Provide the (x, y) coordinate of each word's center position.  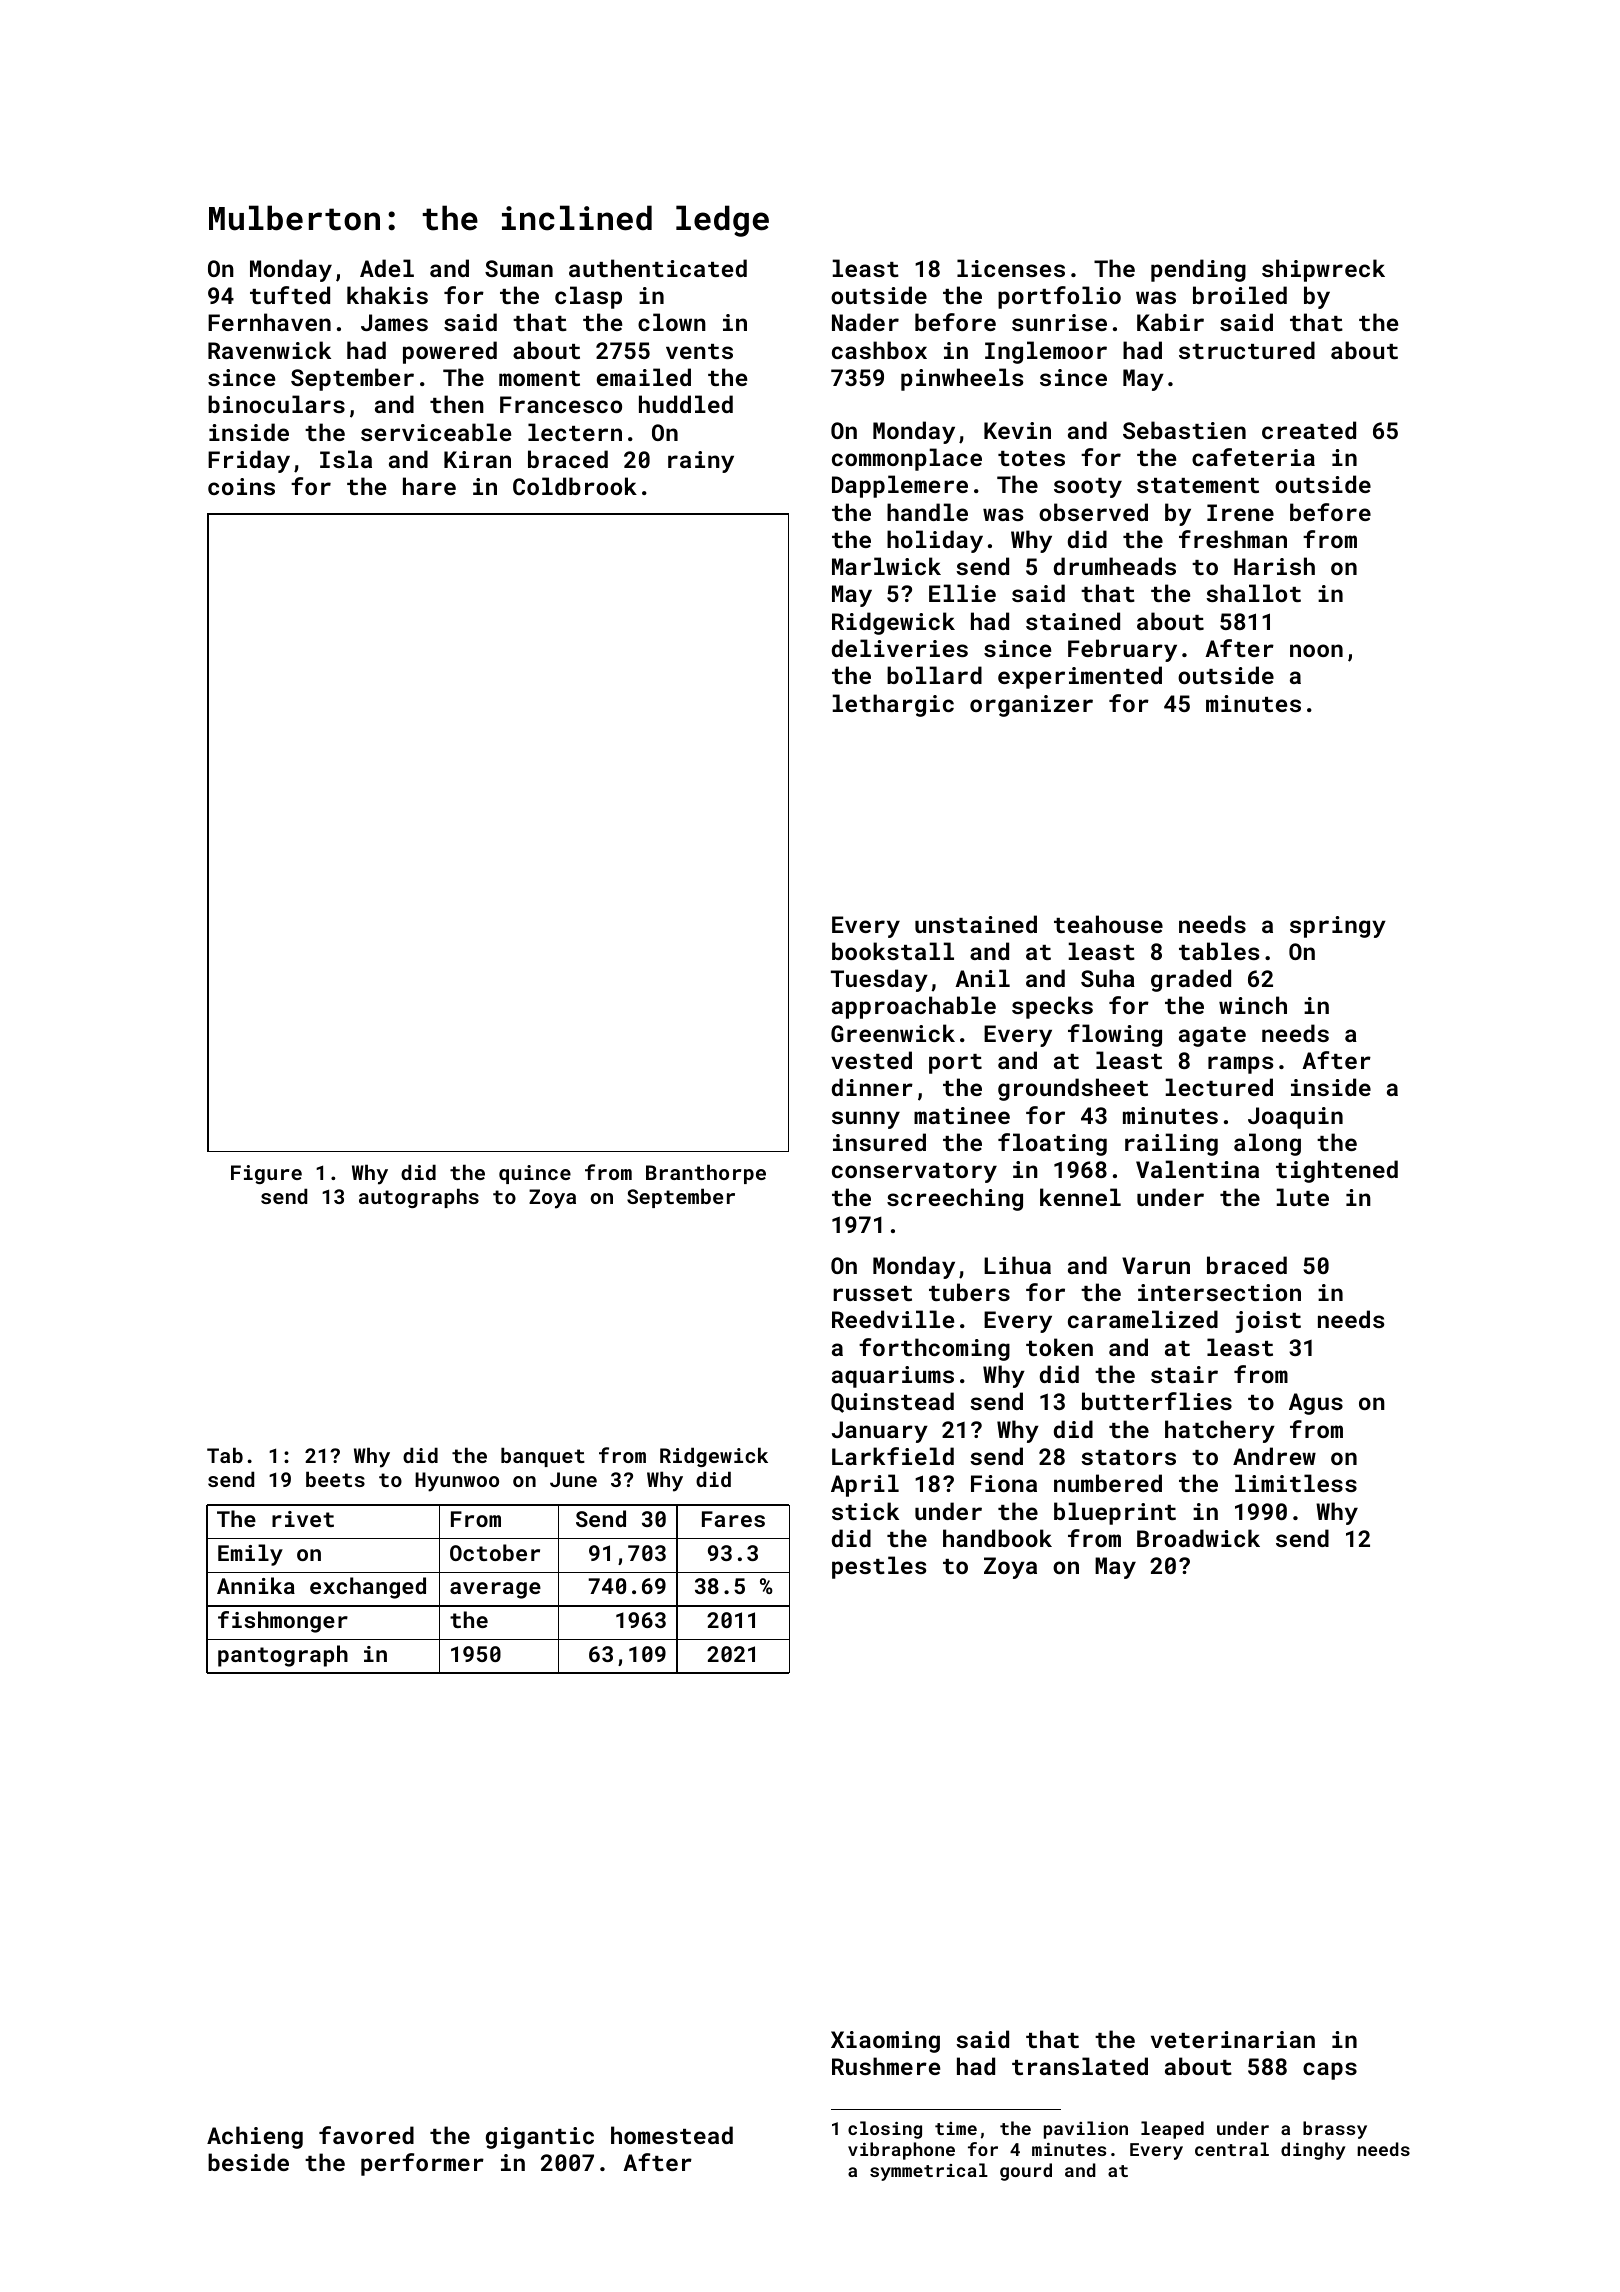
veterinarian (1233, 2039)
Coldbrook (575, 486)
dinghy (1313, 2151)
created (1309, 430)
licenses (1011, 268)
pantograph (283, 1656)
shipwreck (1323, 270)
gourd (1026, 2172)
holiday (935, 541)
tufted (290, 295)
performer (422, 2164)
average (495, 1590)
